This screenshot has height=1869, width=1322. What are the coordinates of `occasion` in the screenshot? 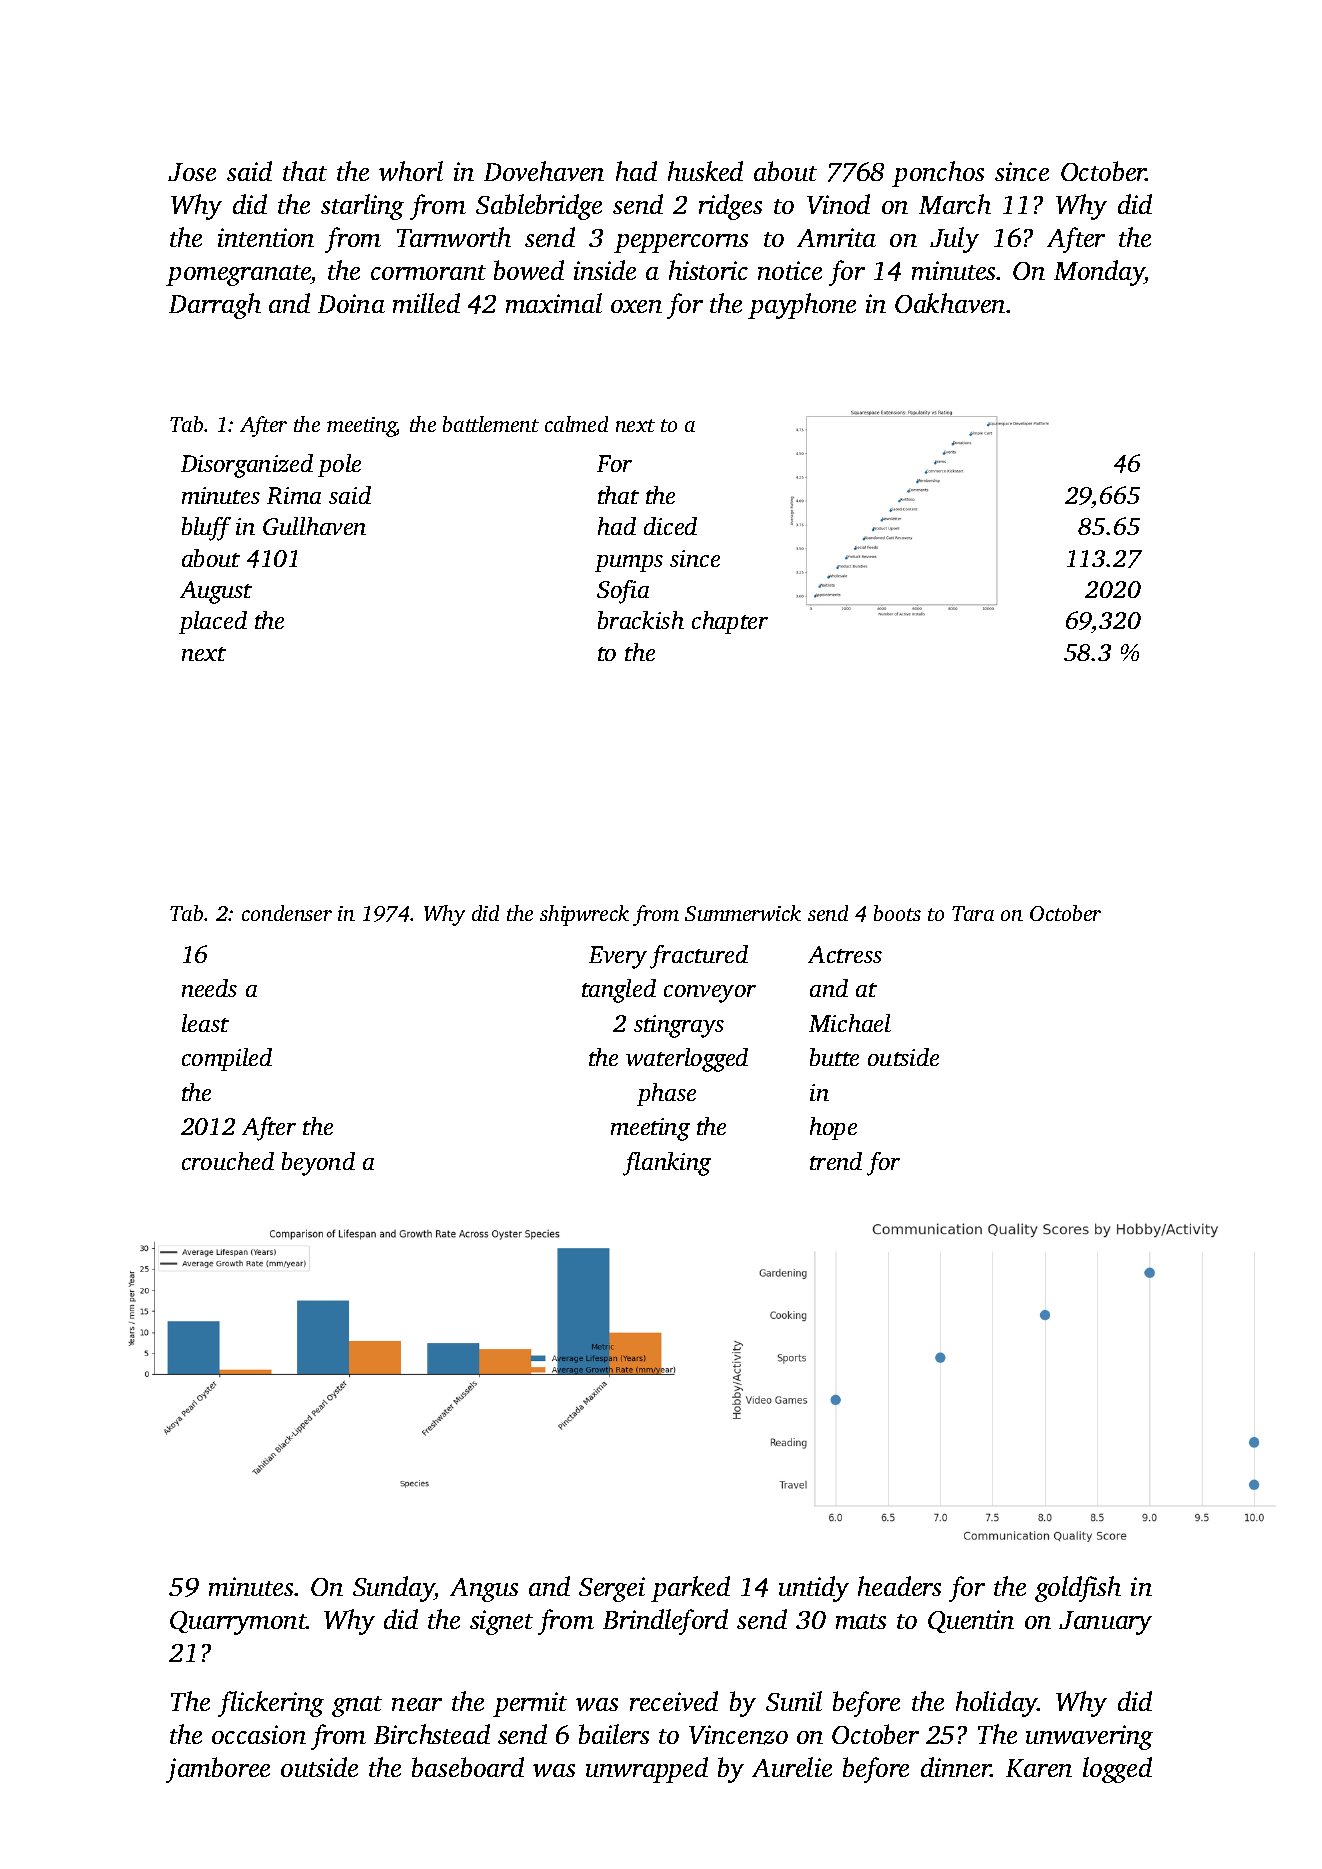 It's located at (259, 1734).
